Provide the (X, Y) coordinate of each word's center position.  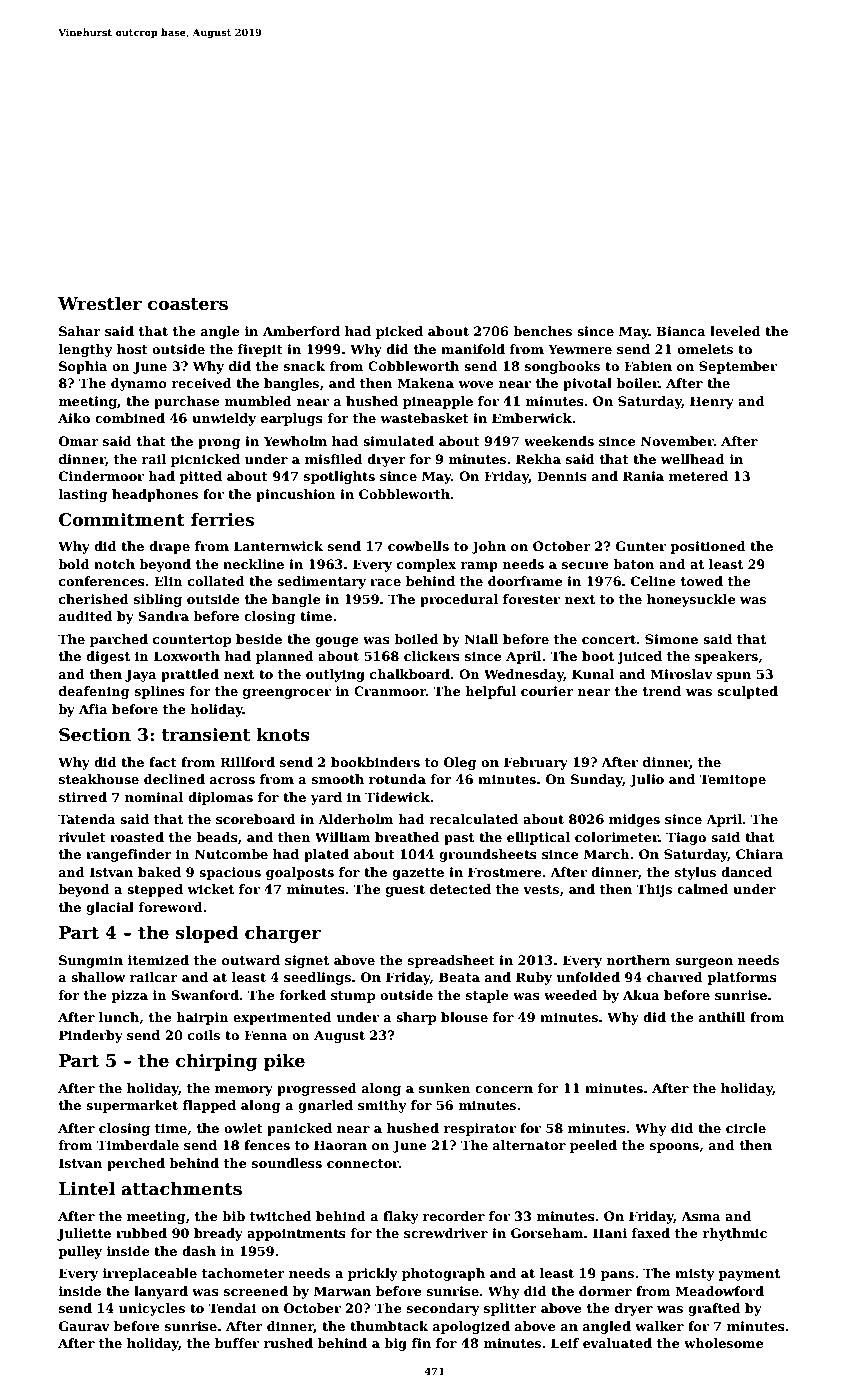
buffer (237, 1343)
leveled (735, 331)
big (395, 1344)
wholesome (724, 1343)
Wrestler (100, 303)
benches (542, 331)
